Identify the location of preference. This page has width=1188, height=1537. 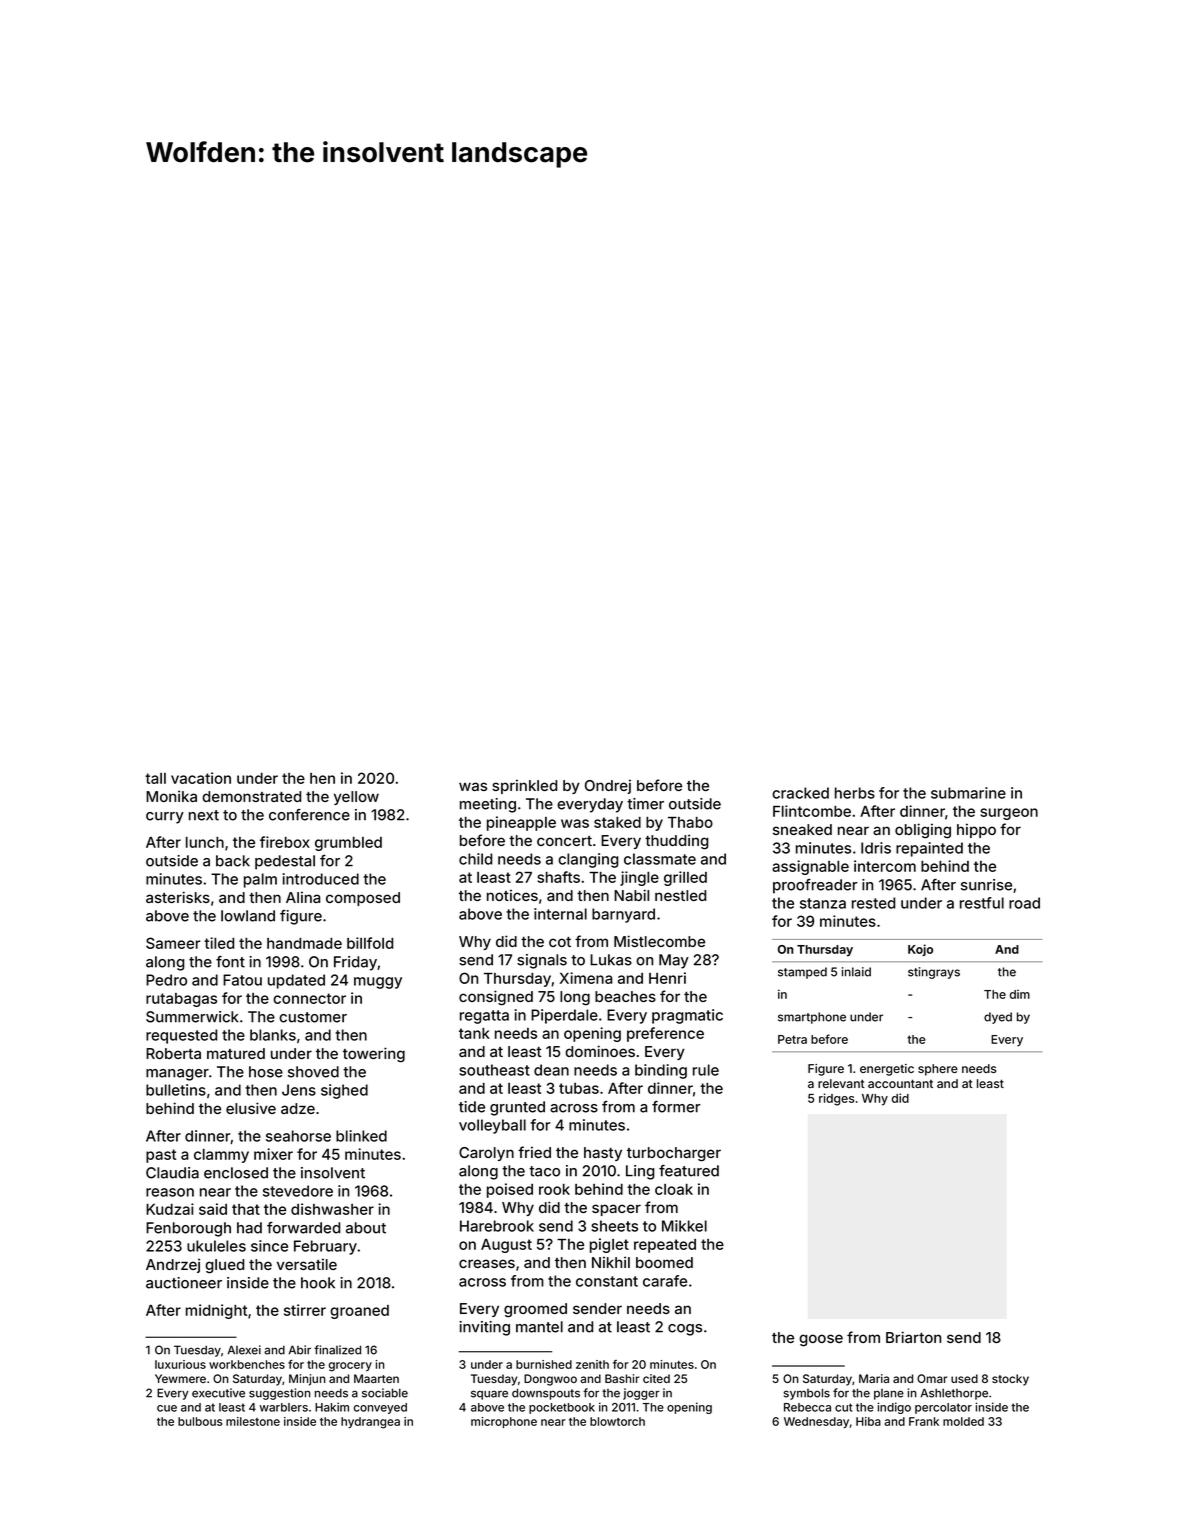
(665, 1034).
